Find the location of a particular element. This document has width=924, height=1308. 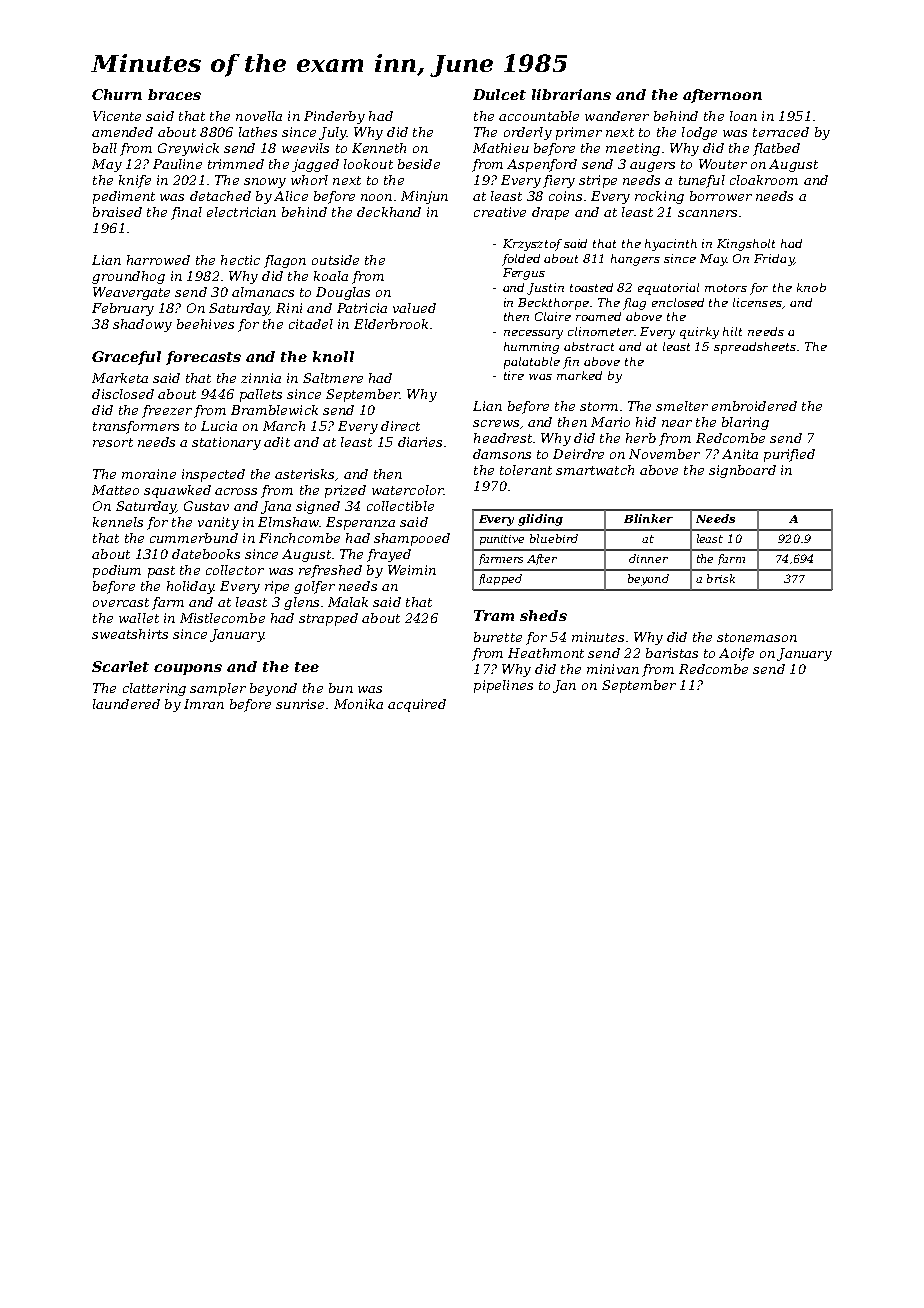

November is located at coordinates (664, 454).
